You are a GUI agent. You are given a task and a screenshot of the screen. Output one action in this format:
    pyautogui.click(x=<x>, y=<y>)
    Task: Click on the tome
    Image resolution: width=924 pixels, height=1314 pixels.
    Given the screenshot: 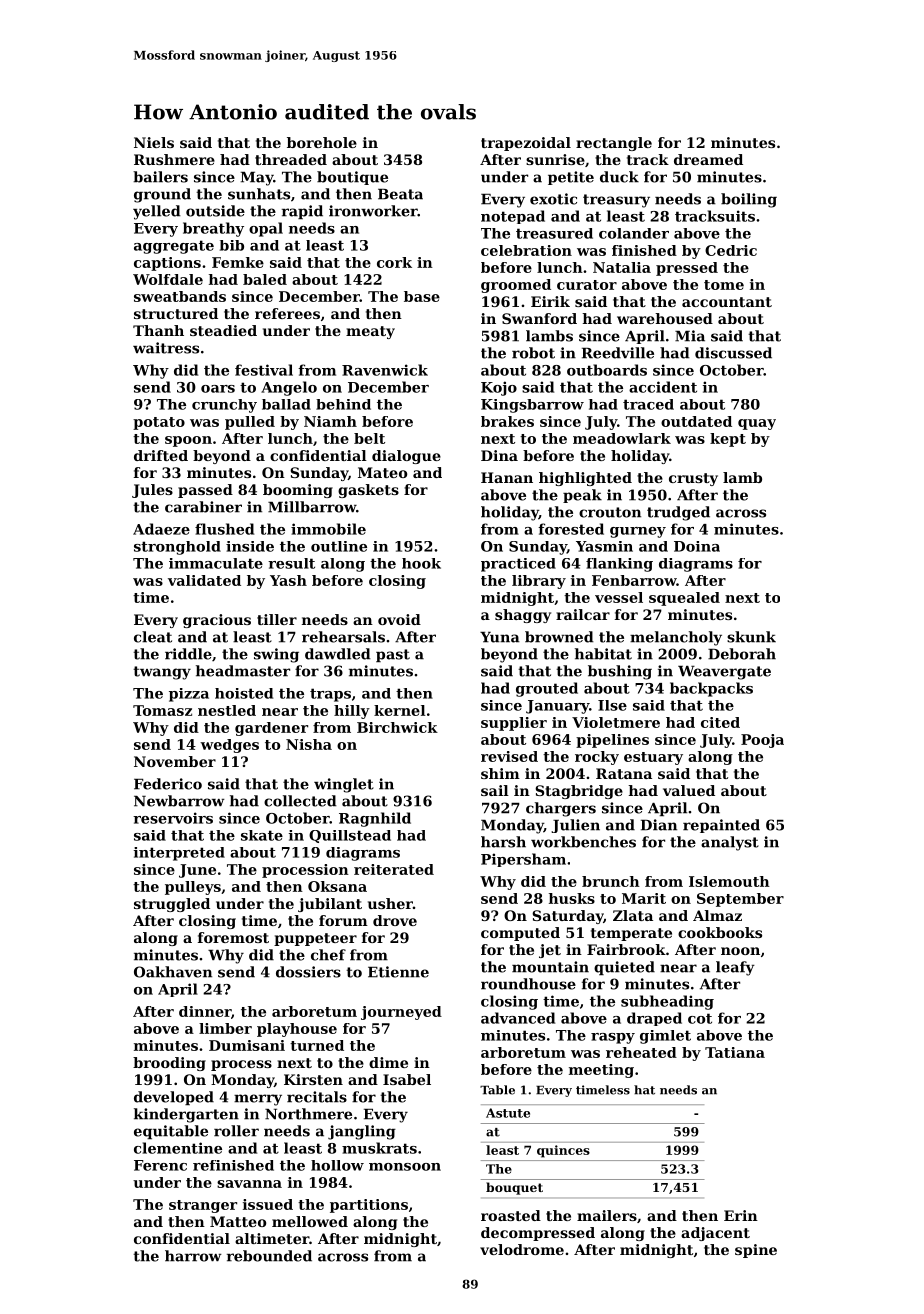 What is the action you would take?
    pyautogui.click(x=724, y=285)
